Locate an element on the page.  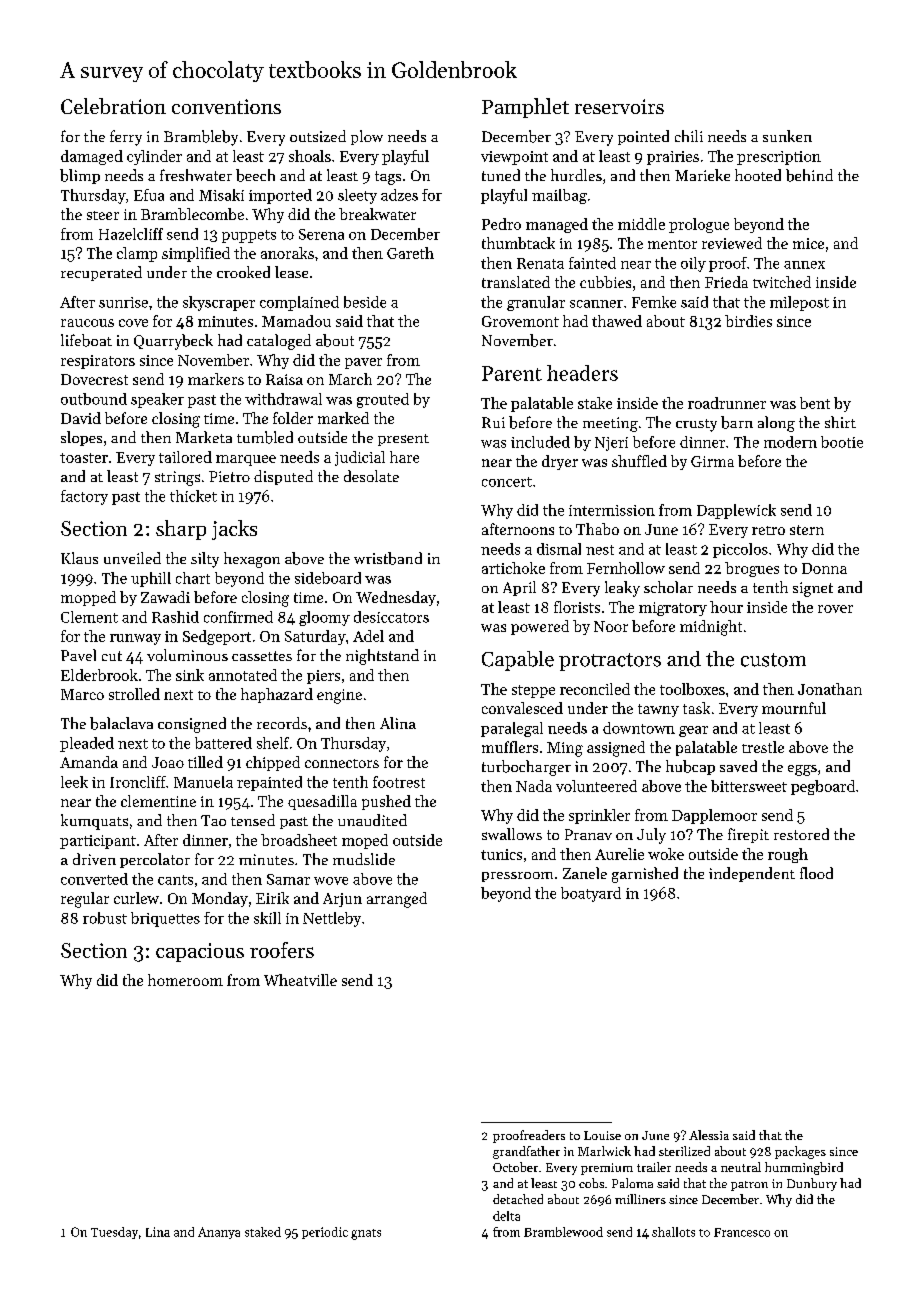
Capable is located at coordinates (518, 661).
